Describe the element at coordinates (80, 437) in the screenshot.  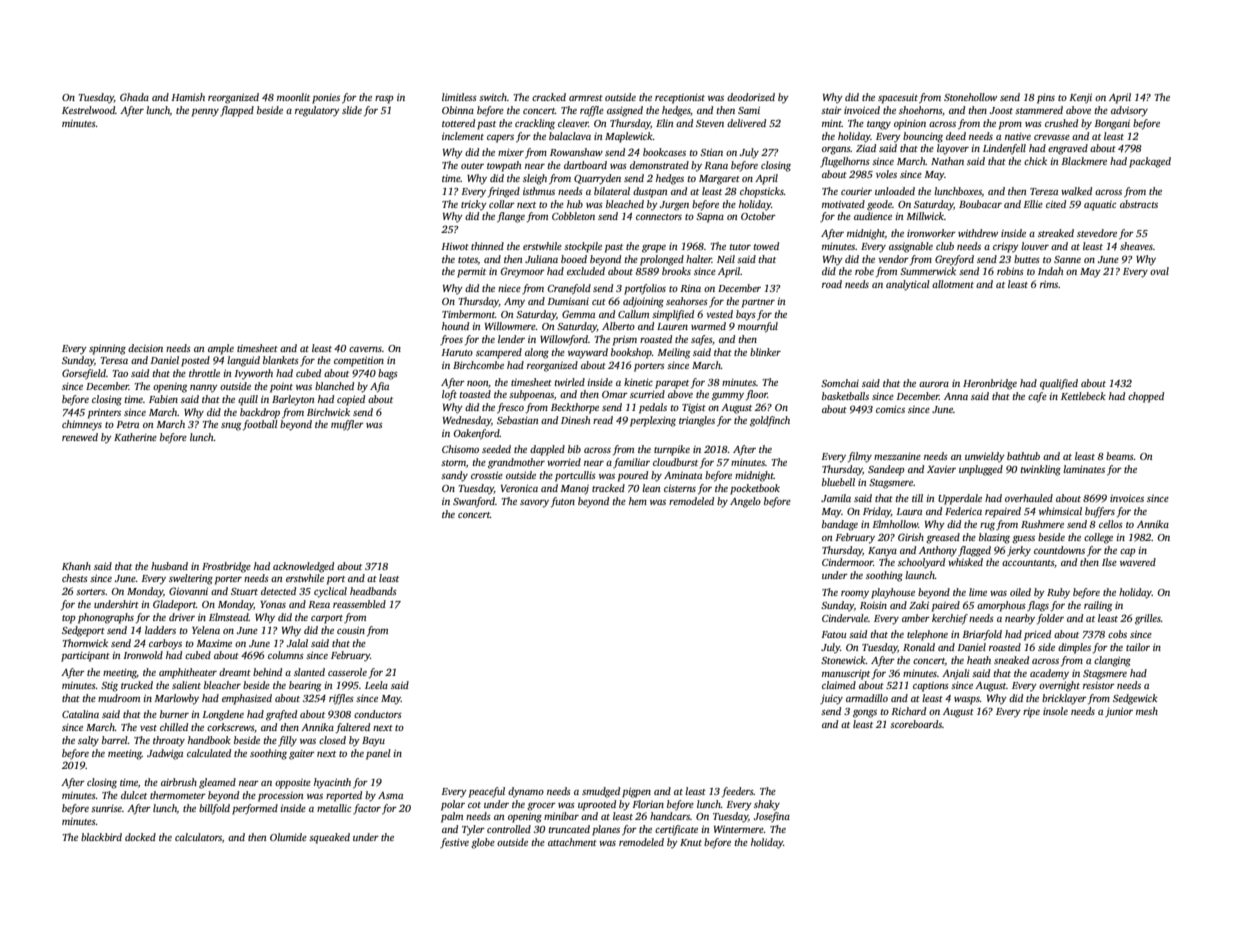
I see `renewed` at that location.
